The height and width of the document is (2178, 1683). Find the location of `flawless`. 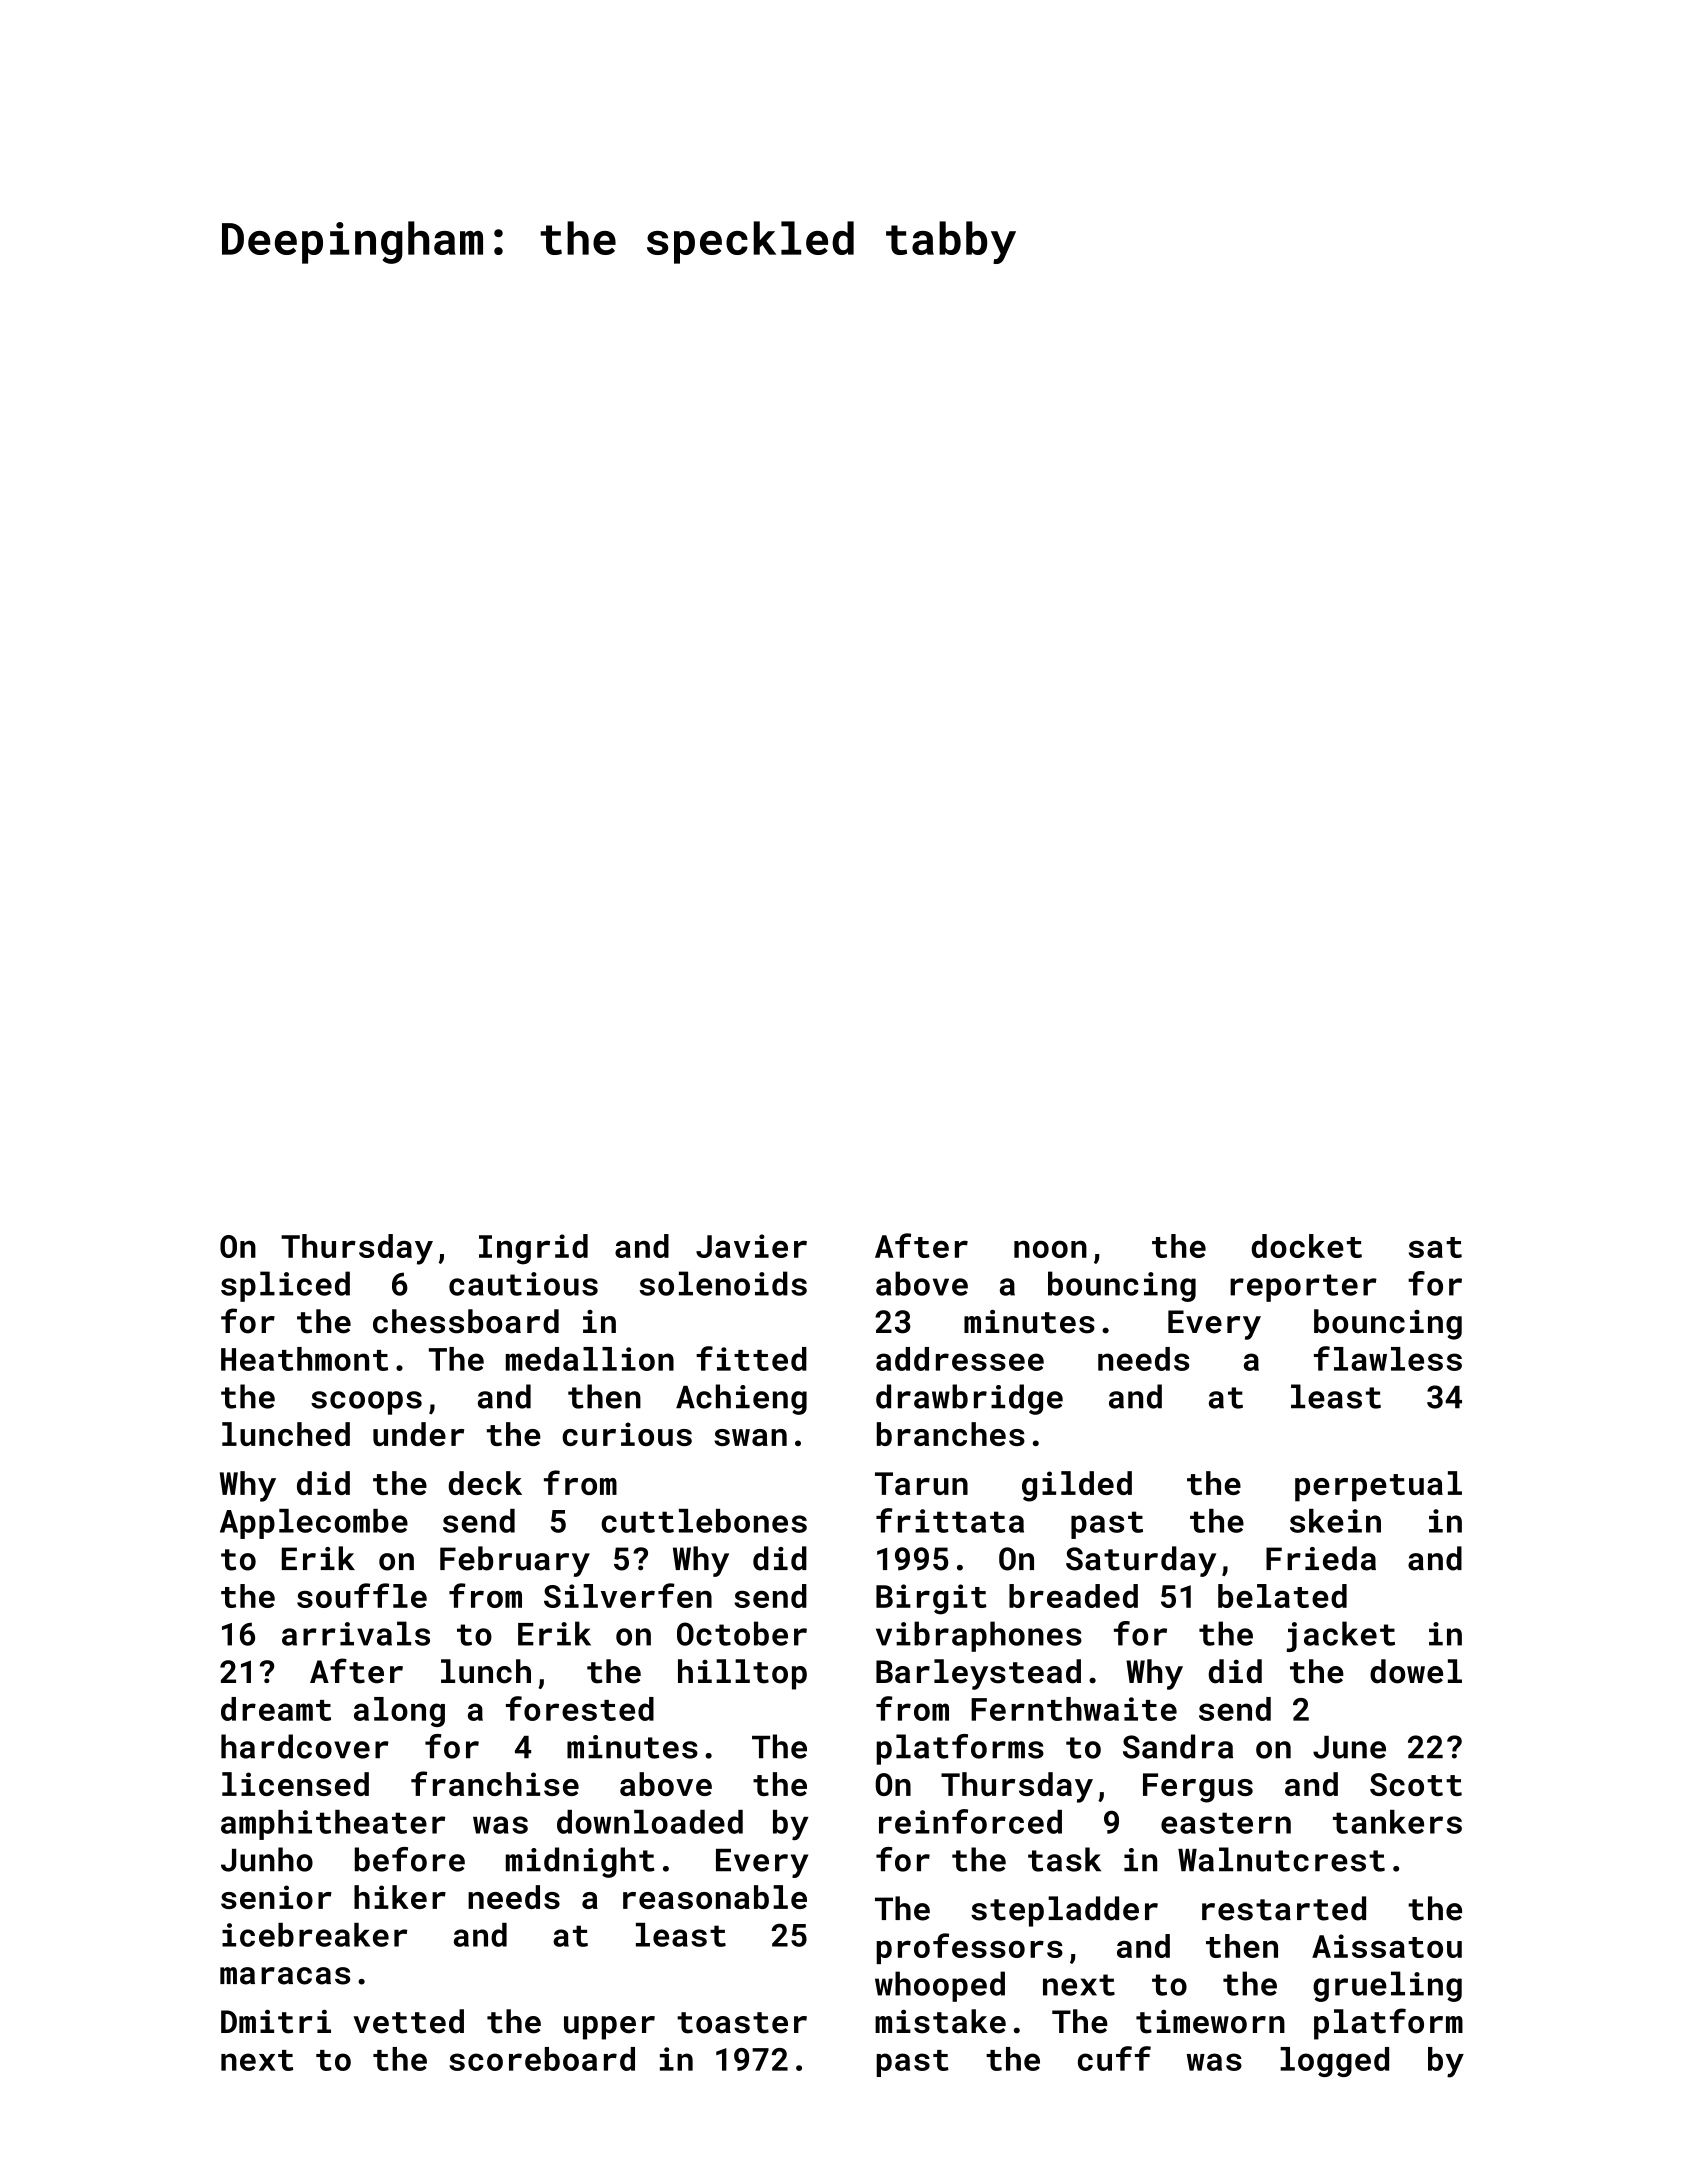

flawless is located at coordinates (1388, 1358).
